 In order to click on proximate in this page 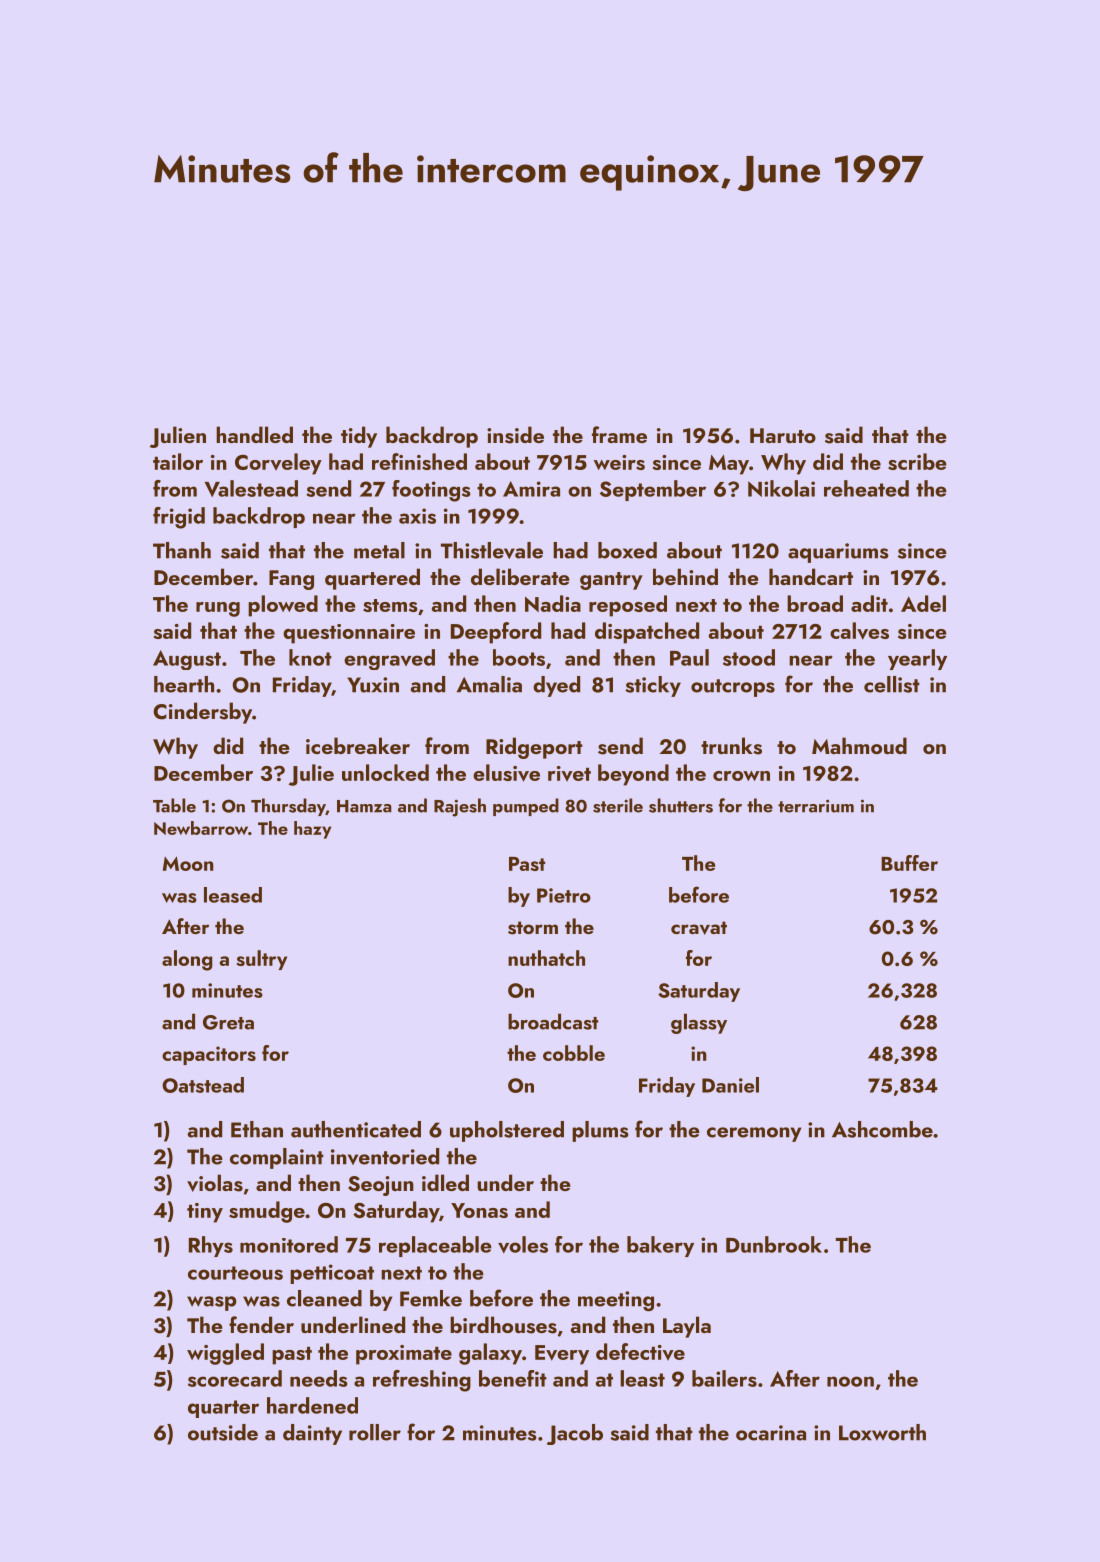, I will do `click(404, 1355)`.
